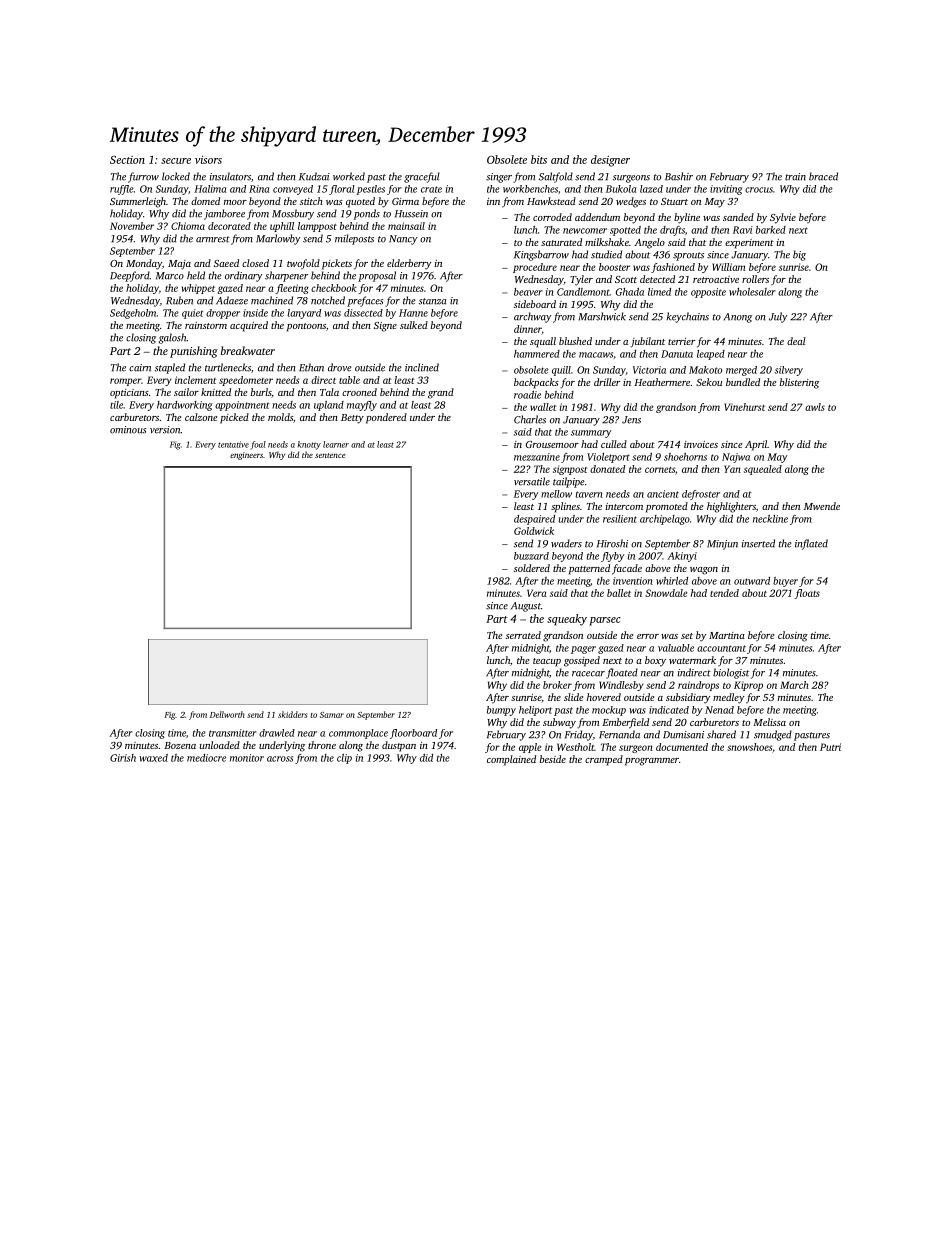 Image resolution: width=952 pixels, height=1233 pixels. I want to click on roadie, so click(527, 395).
